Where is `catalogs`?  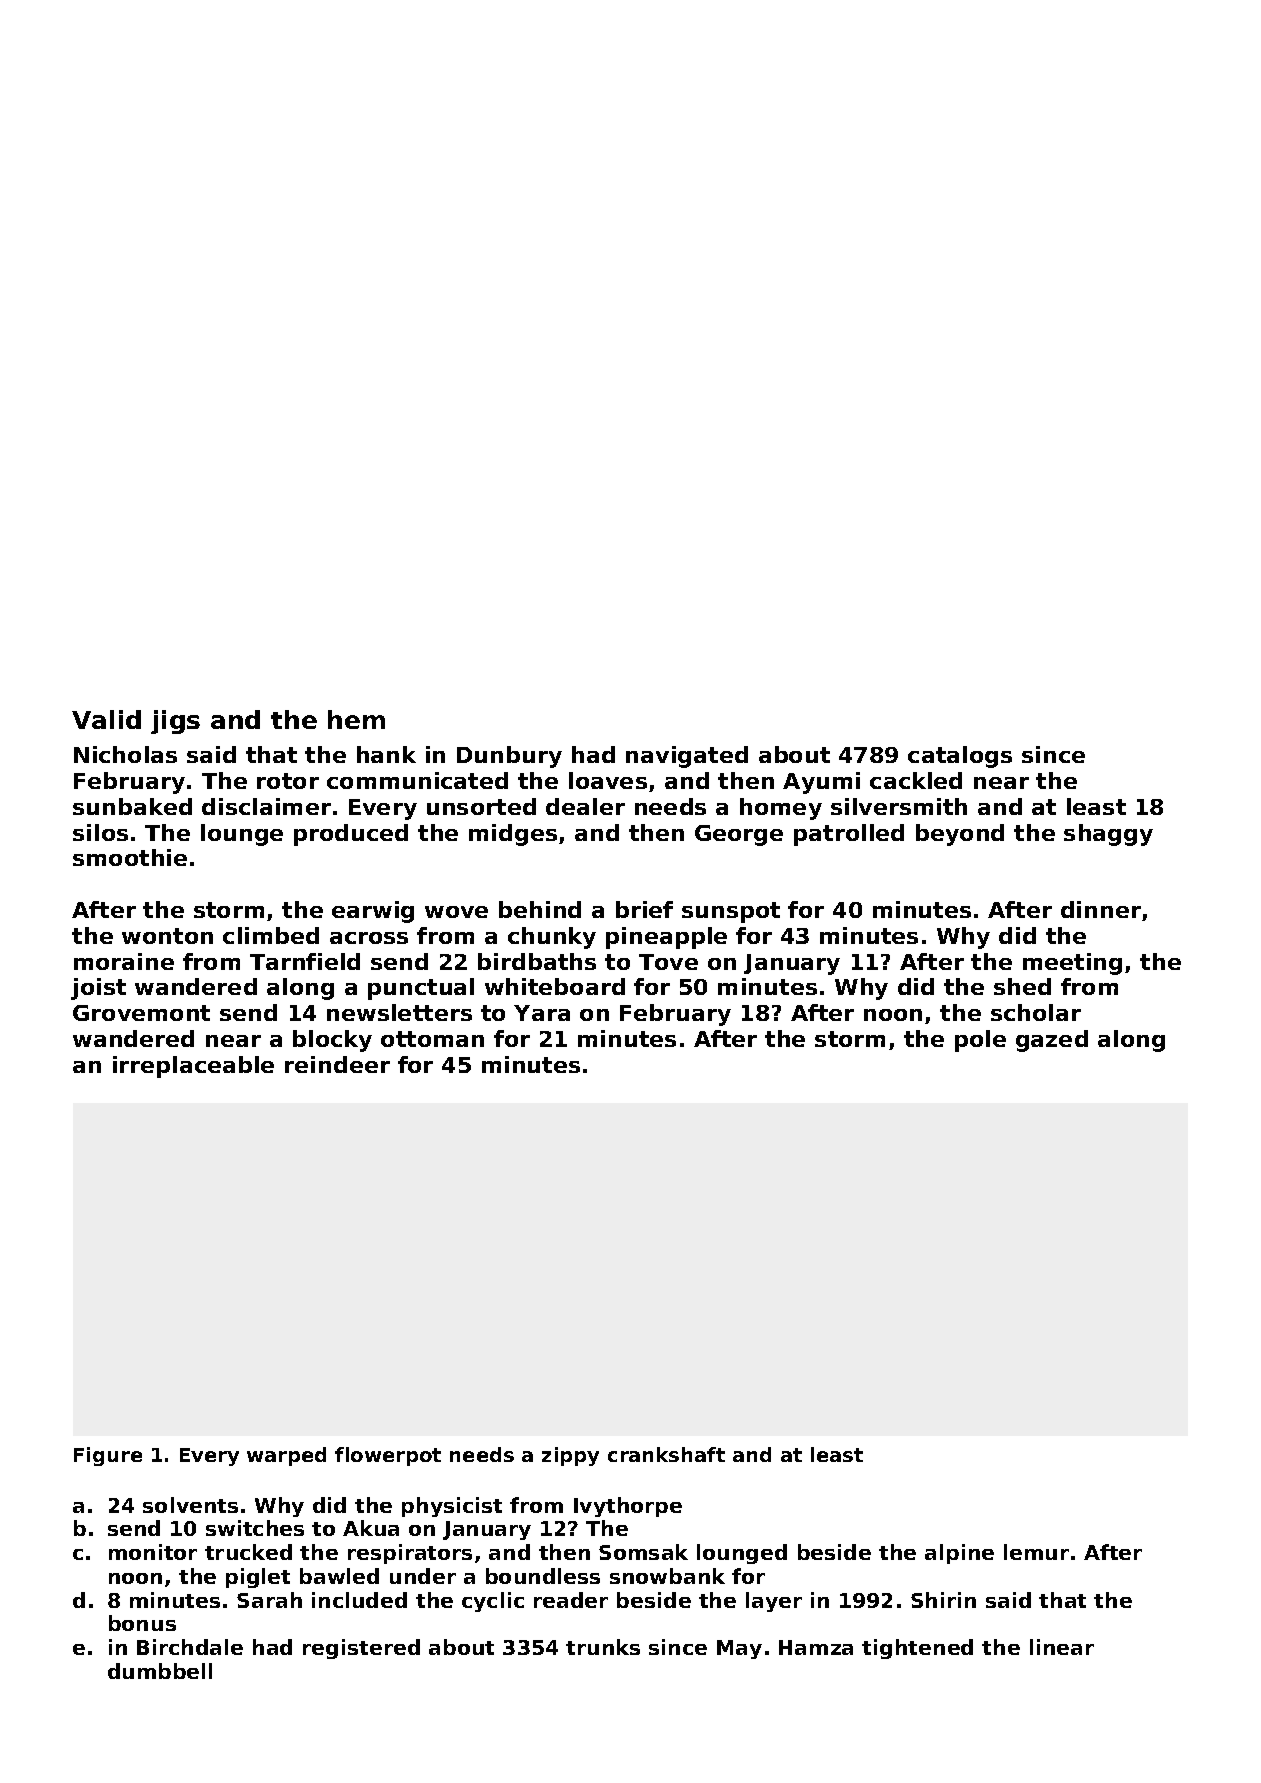 catalogs is located at coordinates (960, 757).
